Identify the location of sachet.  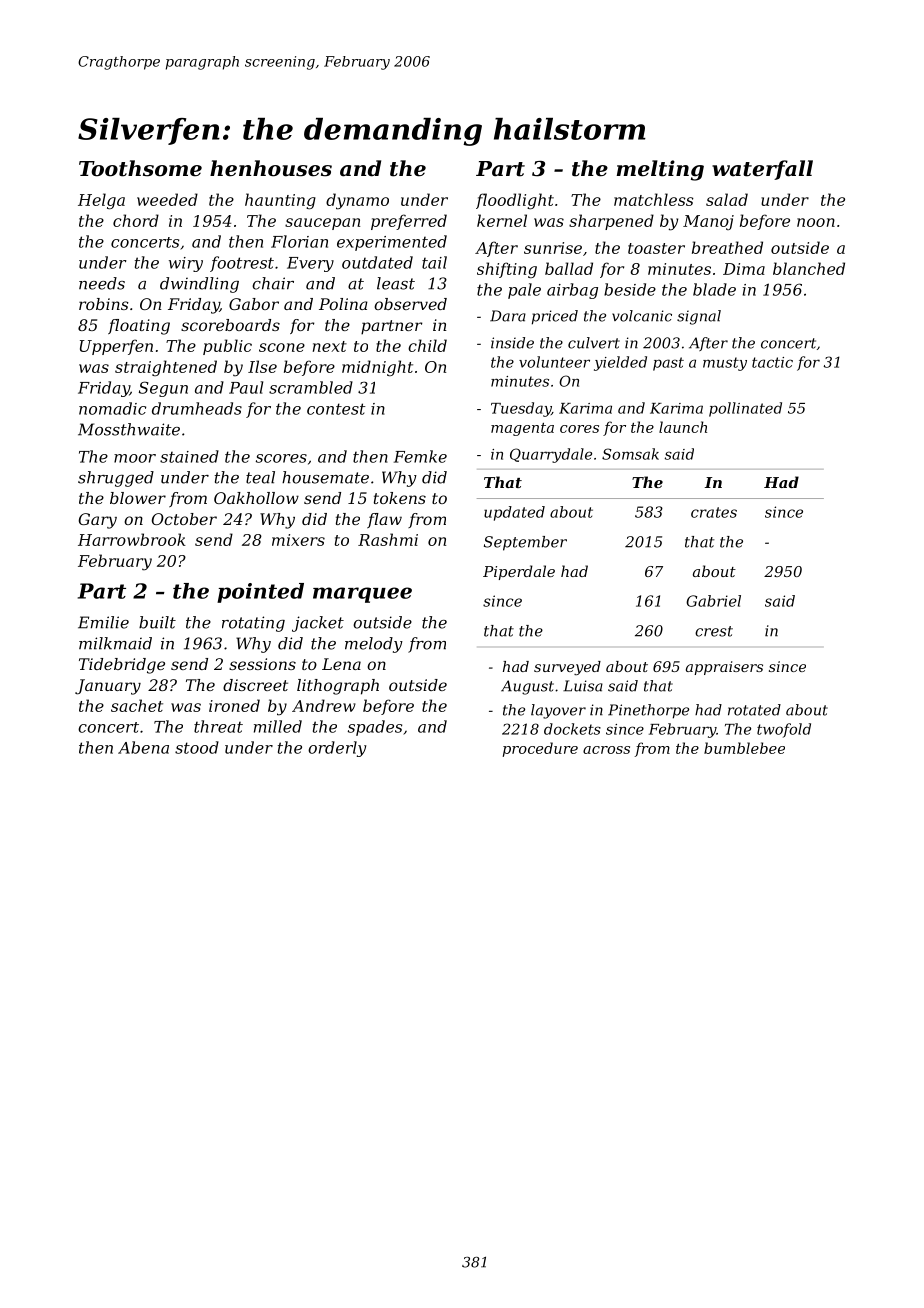
(137, 705).
